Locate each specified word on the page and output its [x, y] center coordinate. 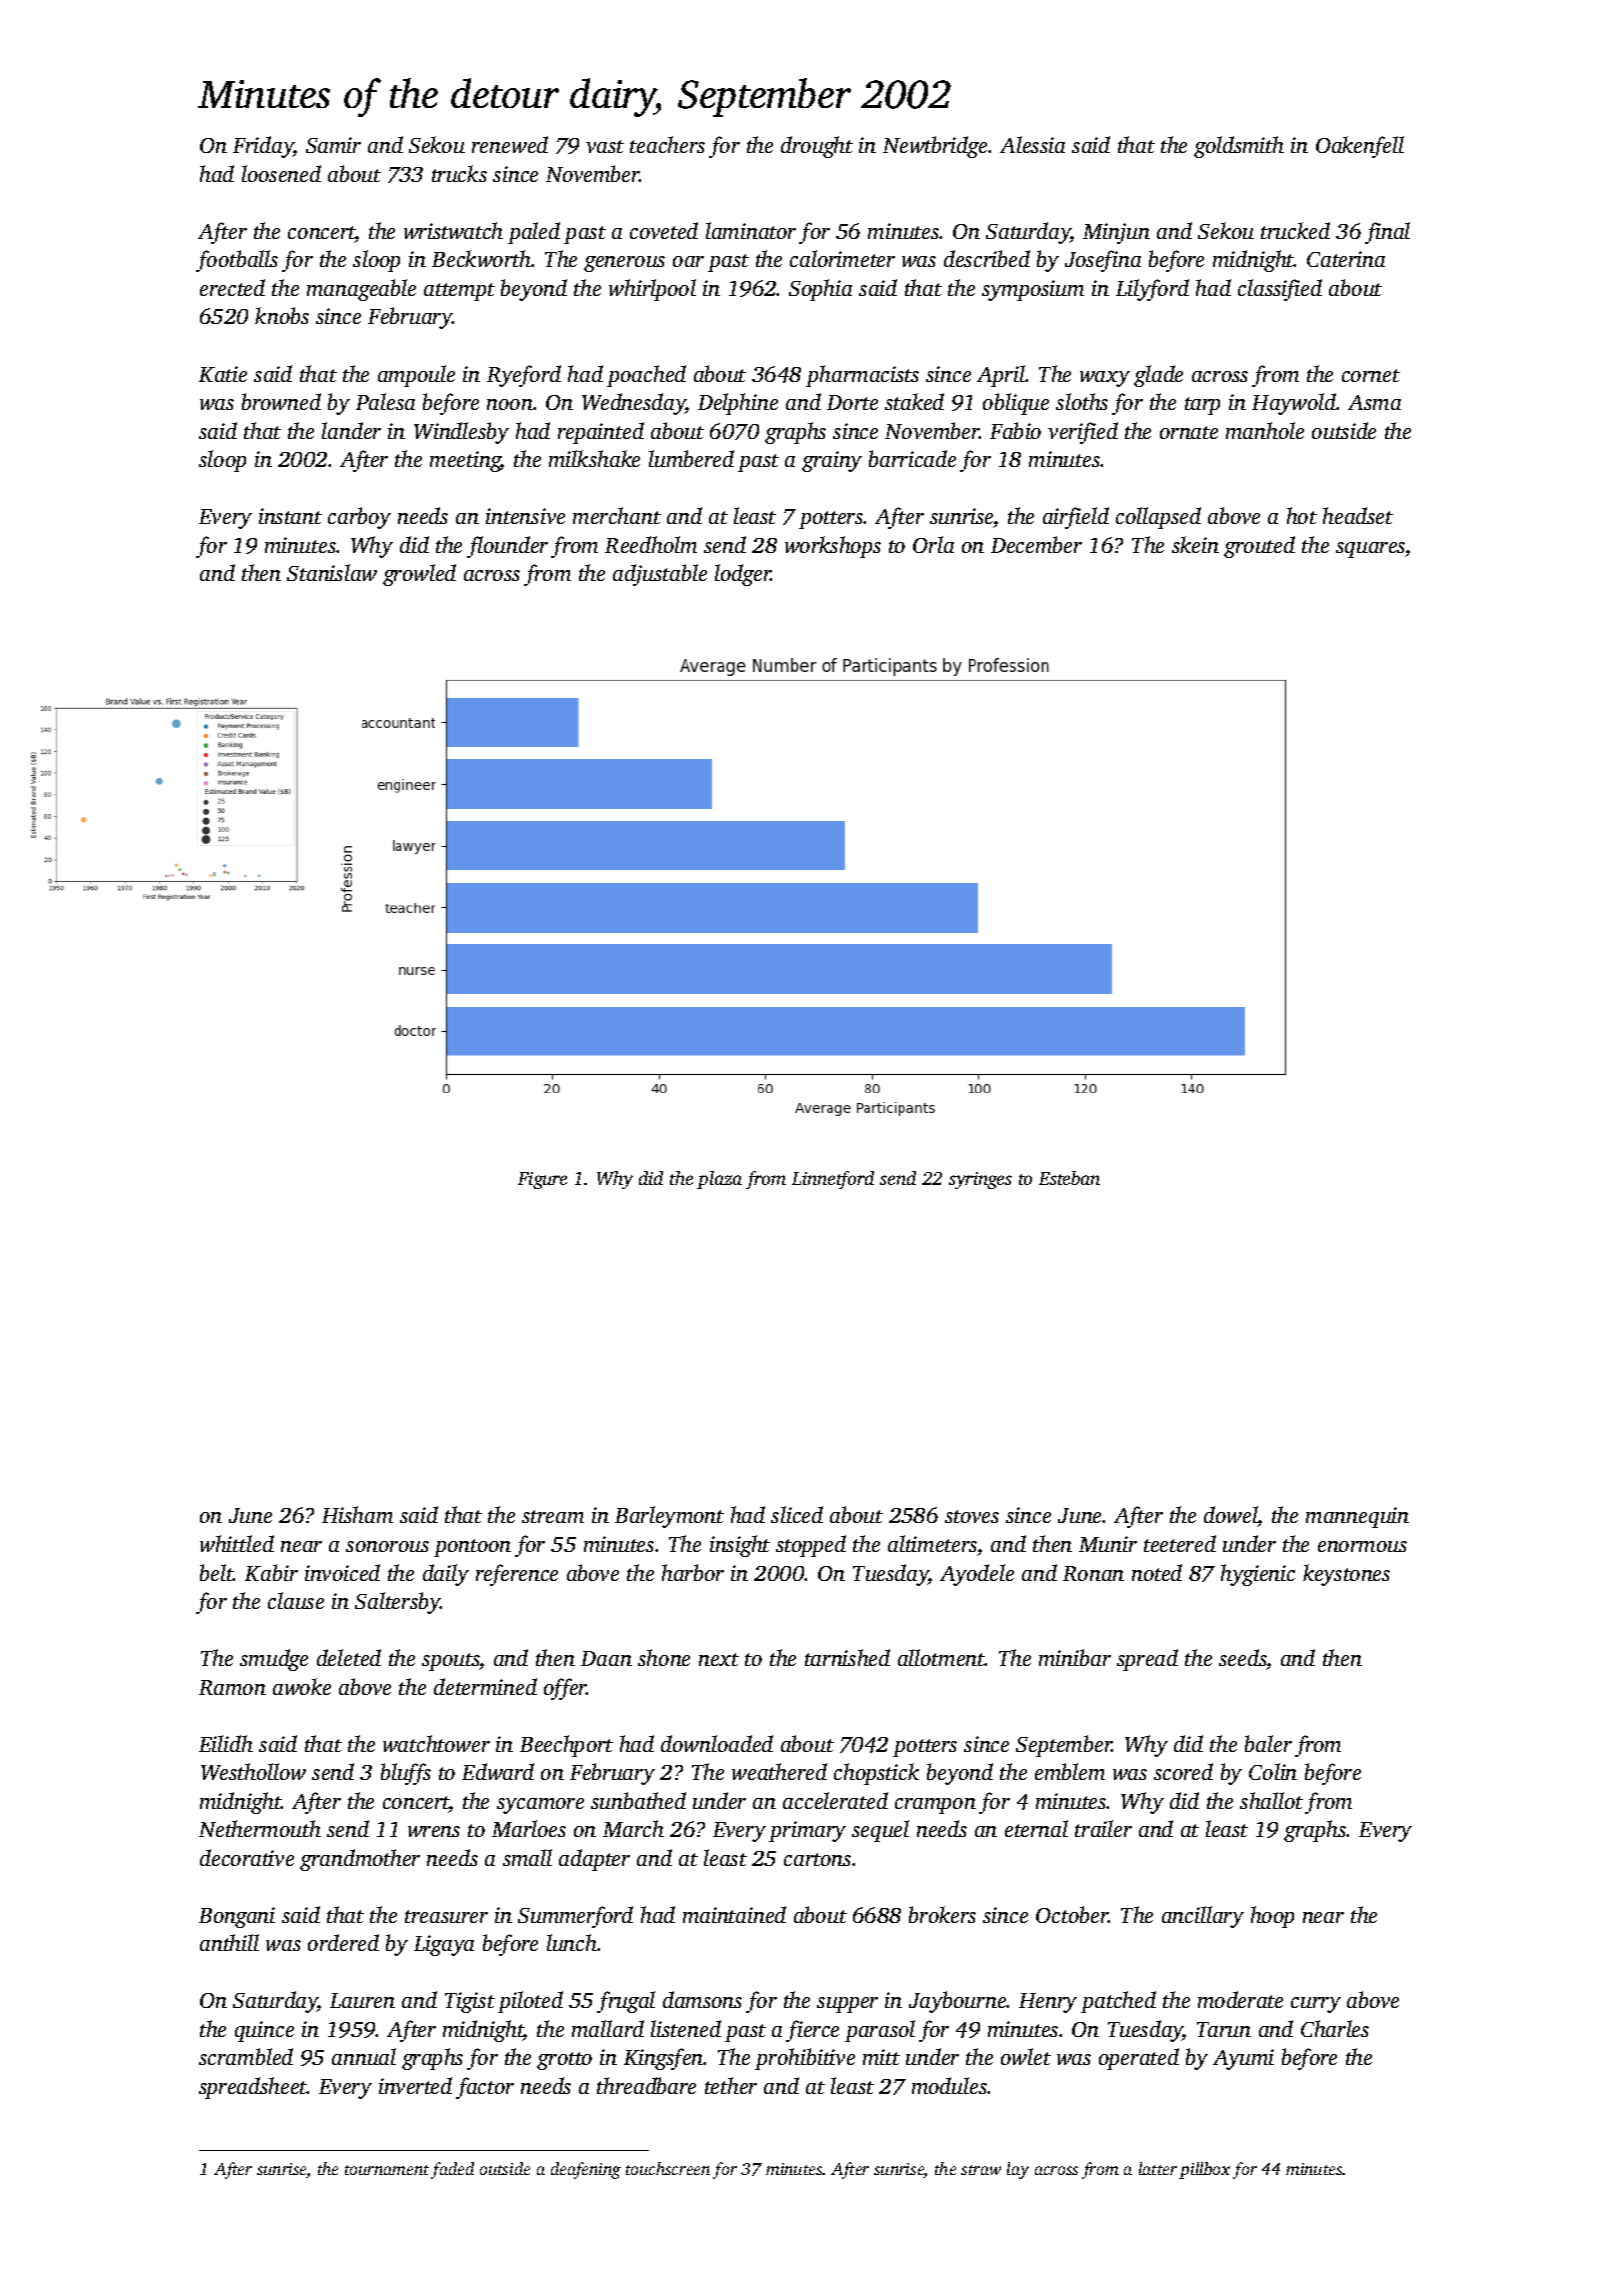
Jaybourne [958, 2002]
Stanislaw [332, 572]
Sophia [820, 290]
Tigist [470, 2002]
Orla [933, 544]
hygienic [1258, 1575]
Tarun [1224, 2029]
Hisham [357, 1514]
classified [1280, 290]
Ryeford [524, 376]
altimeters [932, 1543]
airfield [1076, 518]
